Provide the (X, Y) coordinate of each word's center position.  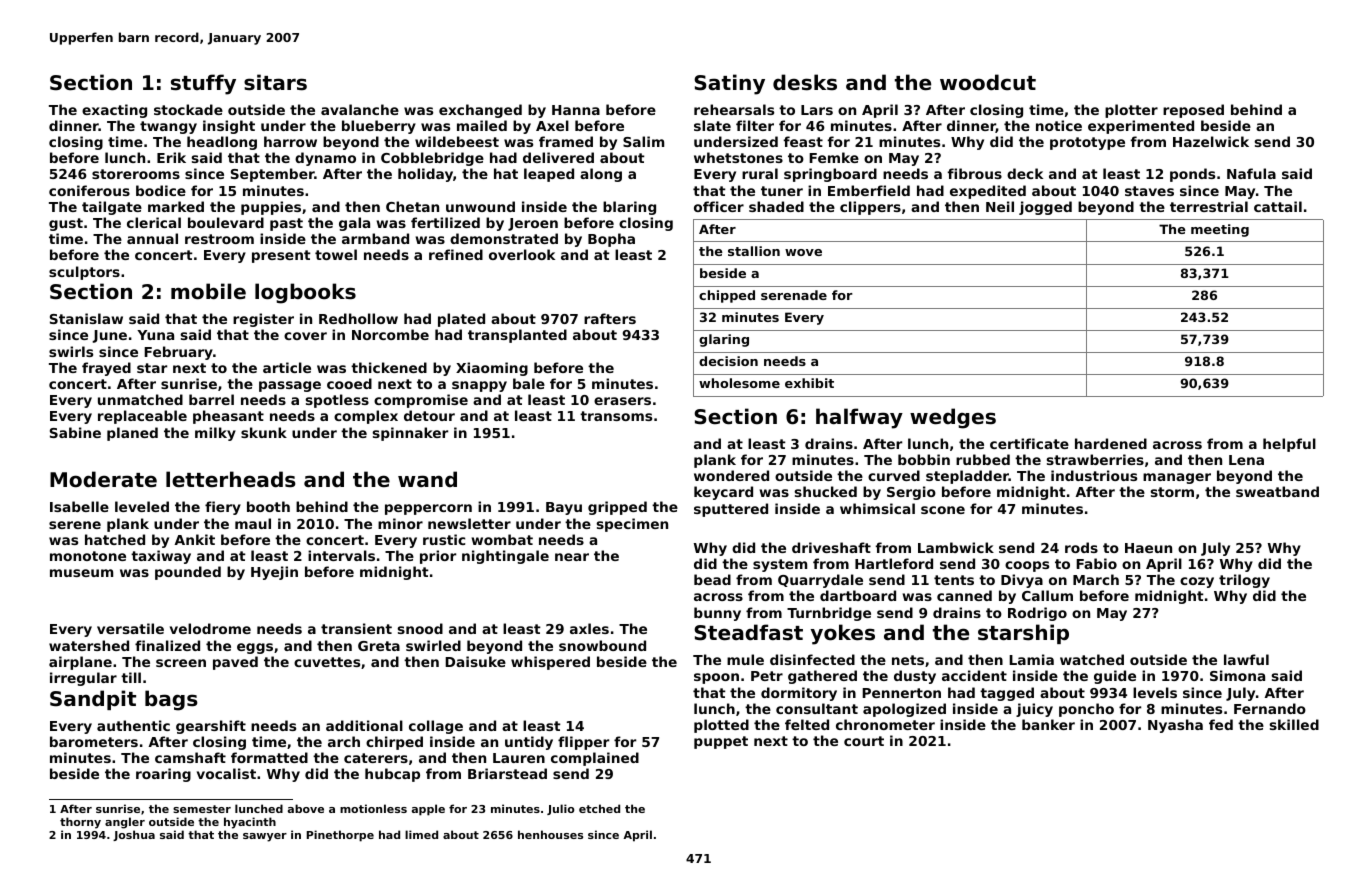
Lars (817, 110)
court (864, 741)
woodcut (988, 82)
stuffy (203, 84)
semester (202, 809)
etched (599, 808)
